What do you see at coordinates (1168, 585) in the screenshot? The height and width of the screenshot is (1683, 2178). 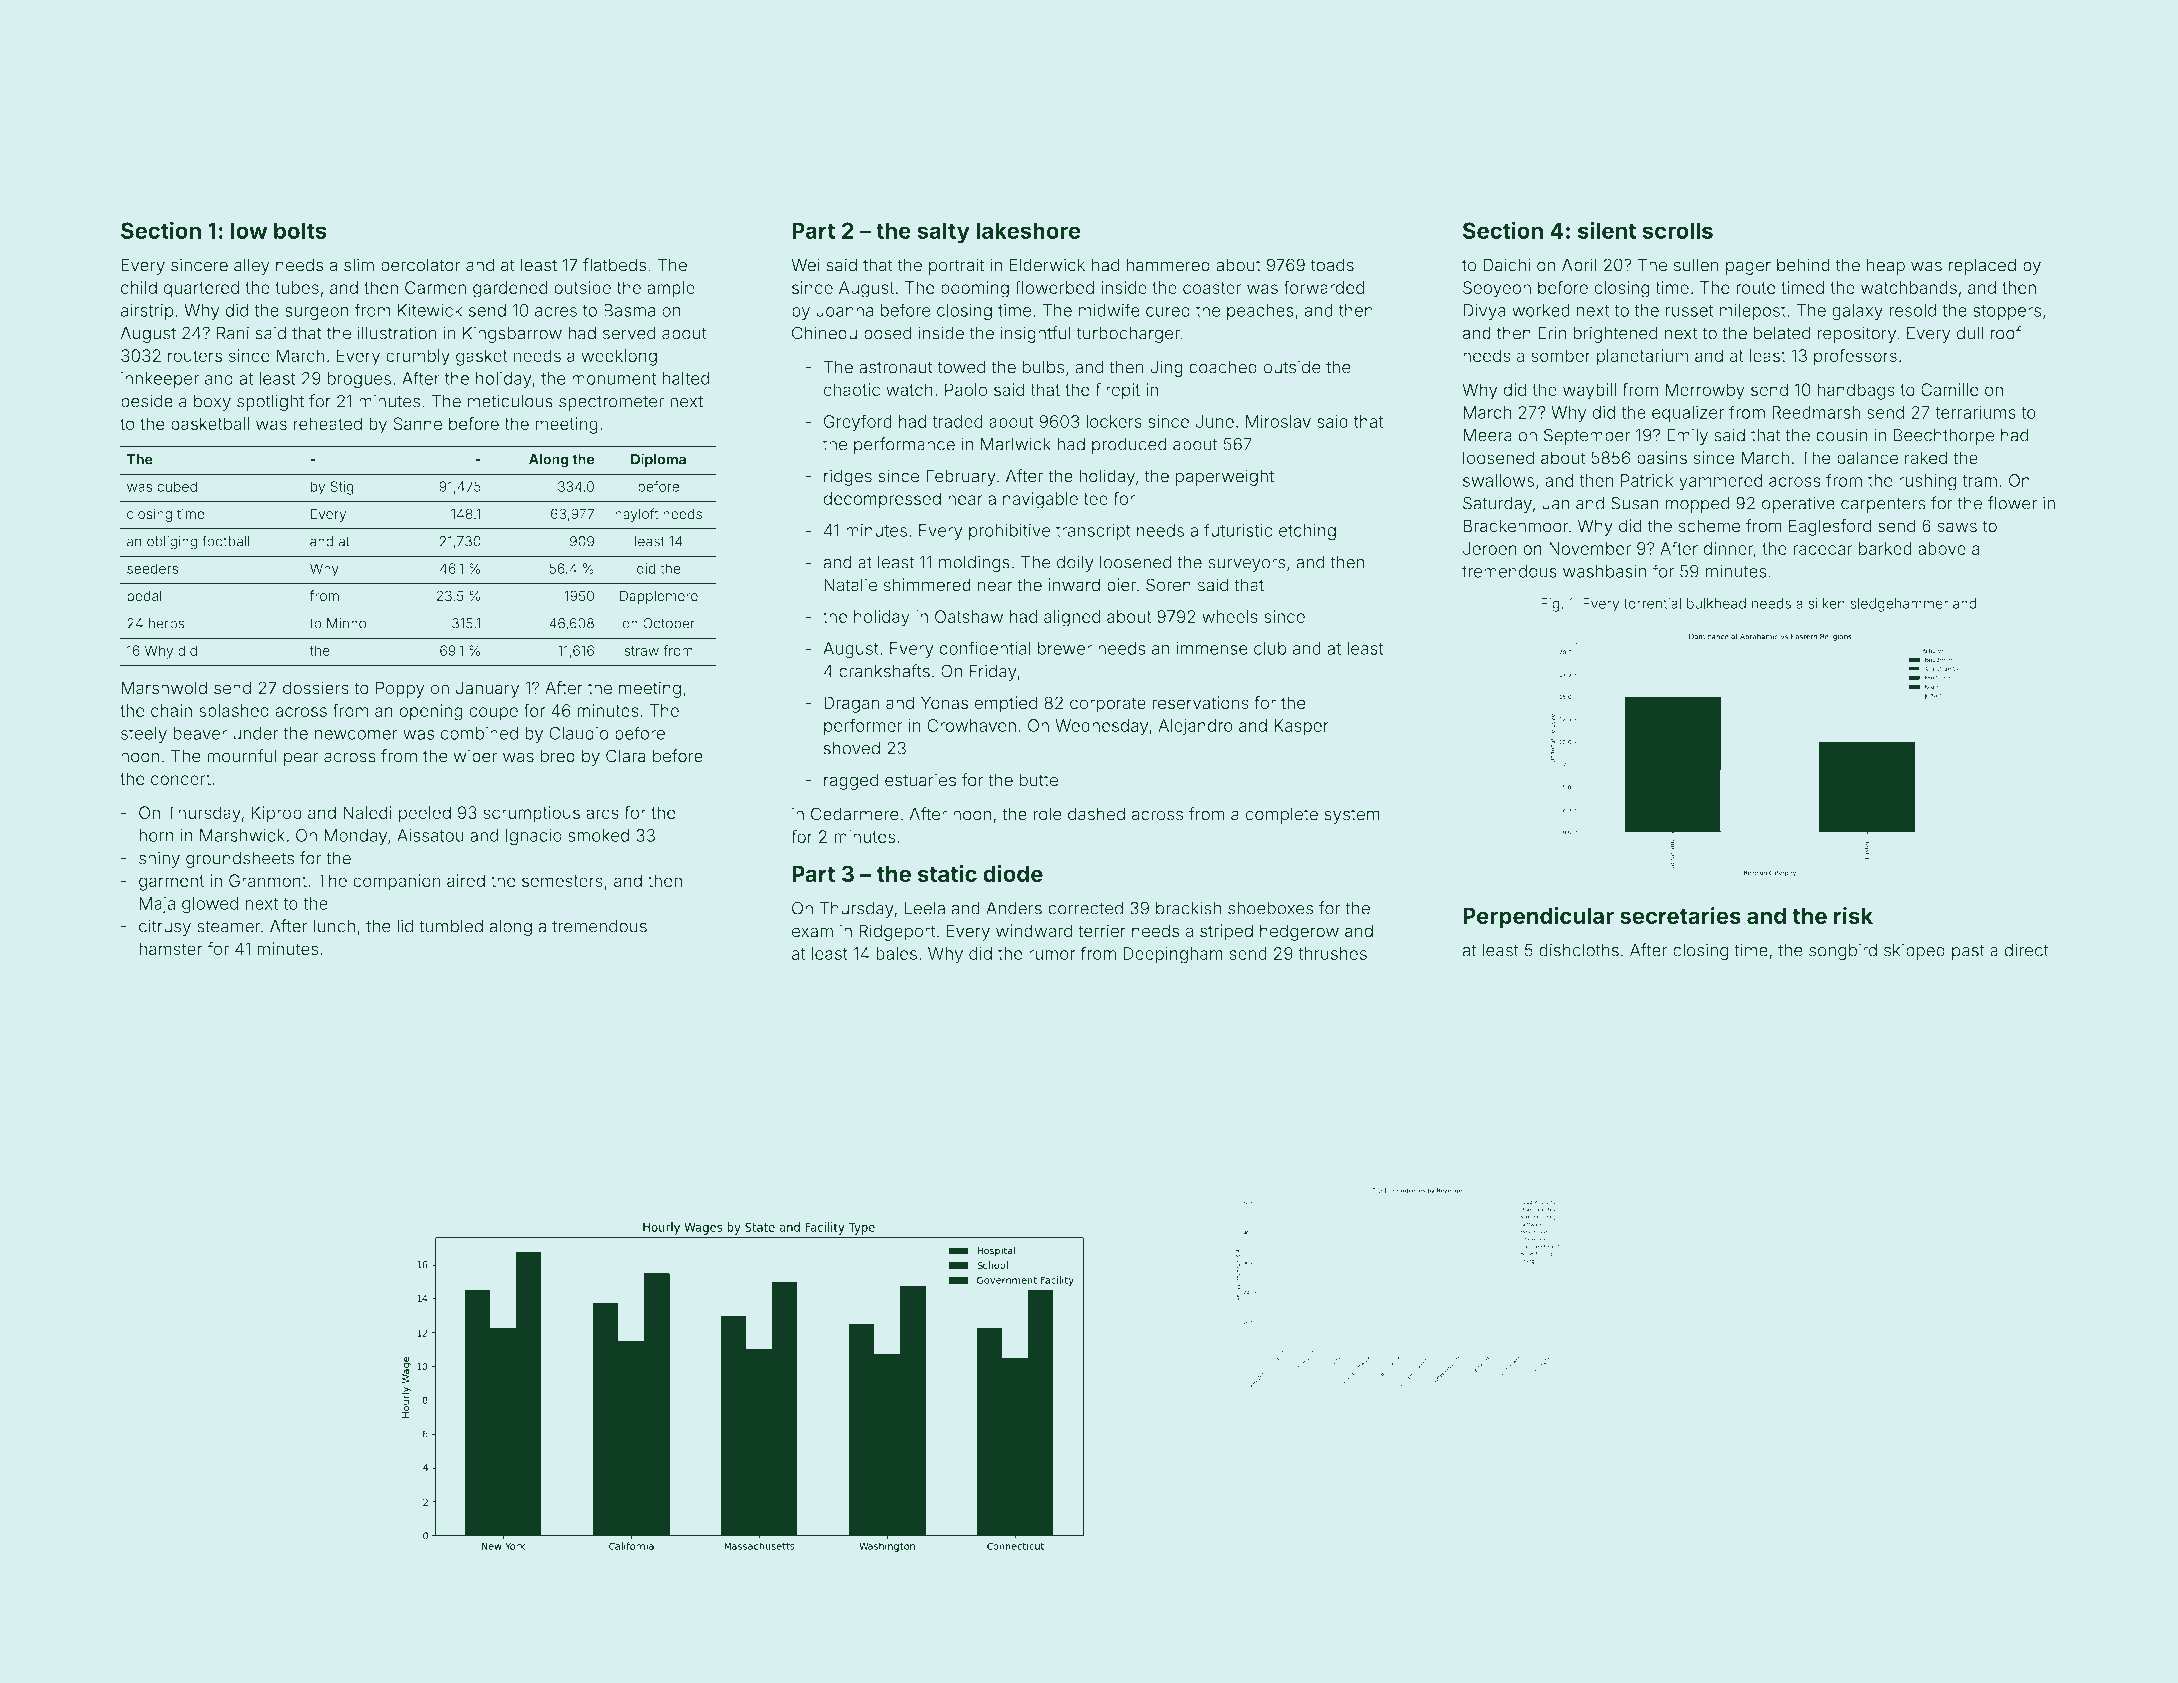 I see `Soren` at bounding box center [1168, 585].
